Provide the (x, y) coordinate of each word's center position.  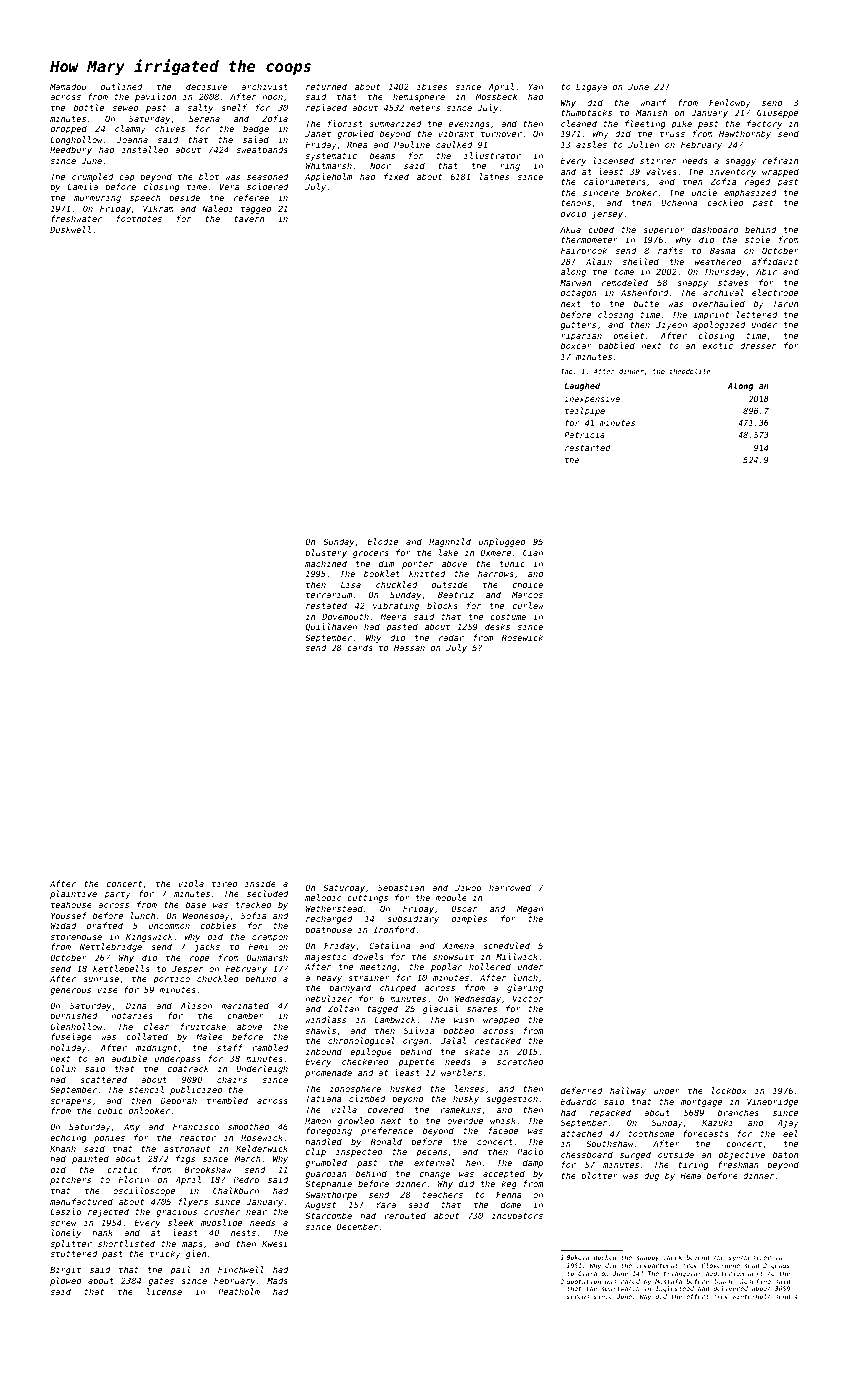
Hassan (409, 647)
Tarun (785, 303)
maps (192, 1245)
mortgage (701, 1103)
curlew (528, 605)
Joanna (132, 139)
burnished (73, 1015)
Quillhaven (331, 627)
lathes (494, 176)
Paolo (530, 1151)
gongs (780, 1267)
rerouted (405, 1215)
